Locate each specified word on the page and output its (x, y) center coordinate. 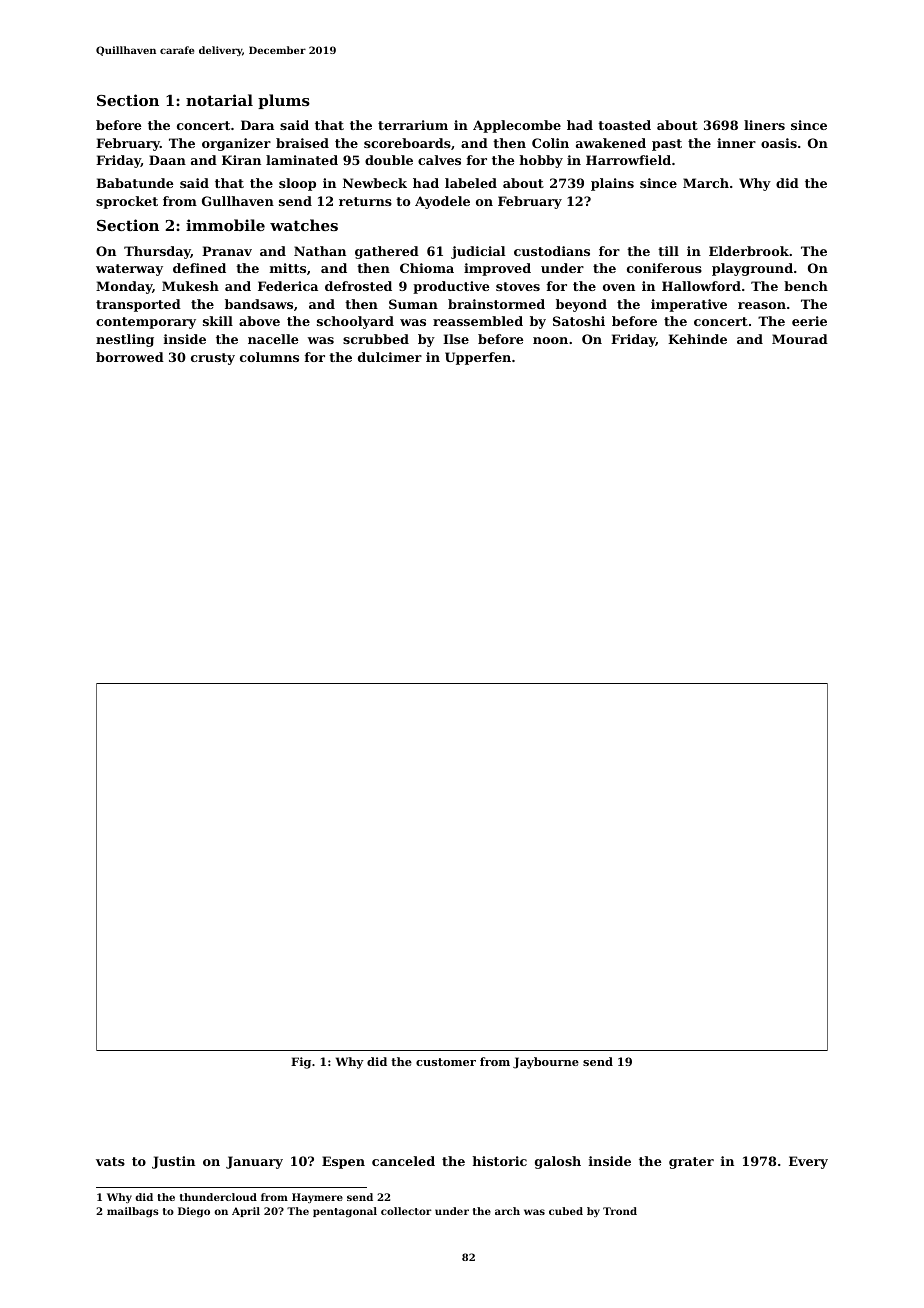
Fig (301, 1063)
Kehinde (697, 339)
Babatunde (134, 183)
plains (612, 184)
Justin (173, 1162)
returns (365, 201)
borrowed (130, 357)
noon (550, 340)
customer (446, 1062)
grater (691, 1163)
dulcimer (390, 357)
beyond (581, 305)
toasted (624, 125)
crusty (213, 359)
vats (110, 1161)
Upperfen (478, 358)
